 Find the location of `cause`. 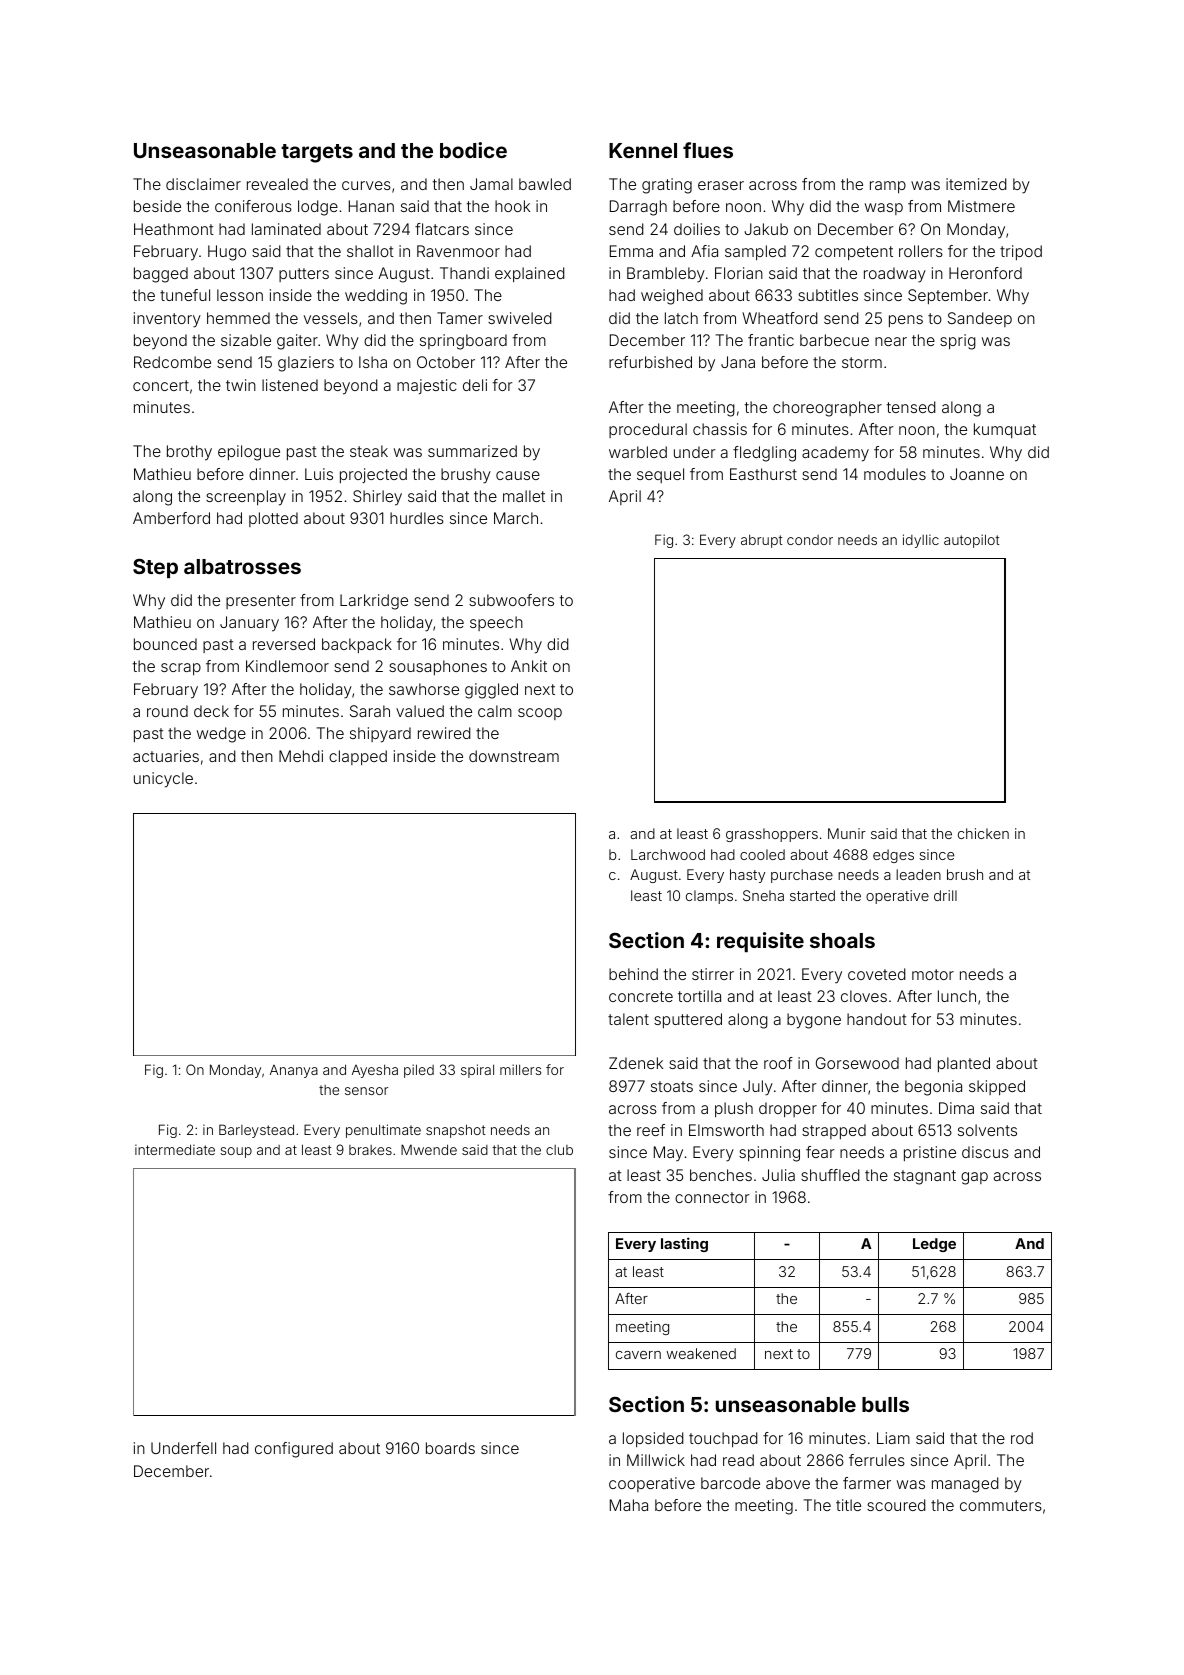

cause is located at coordinates (518, 475).
